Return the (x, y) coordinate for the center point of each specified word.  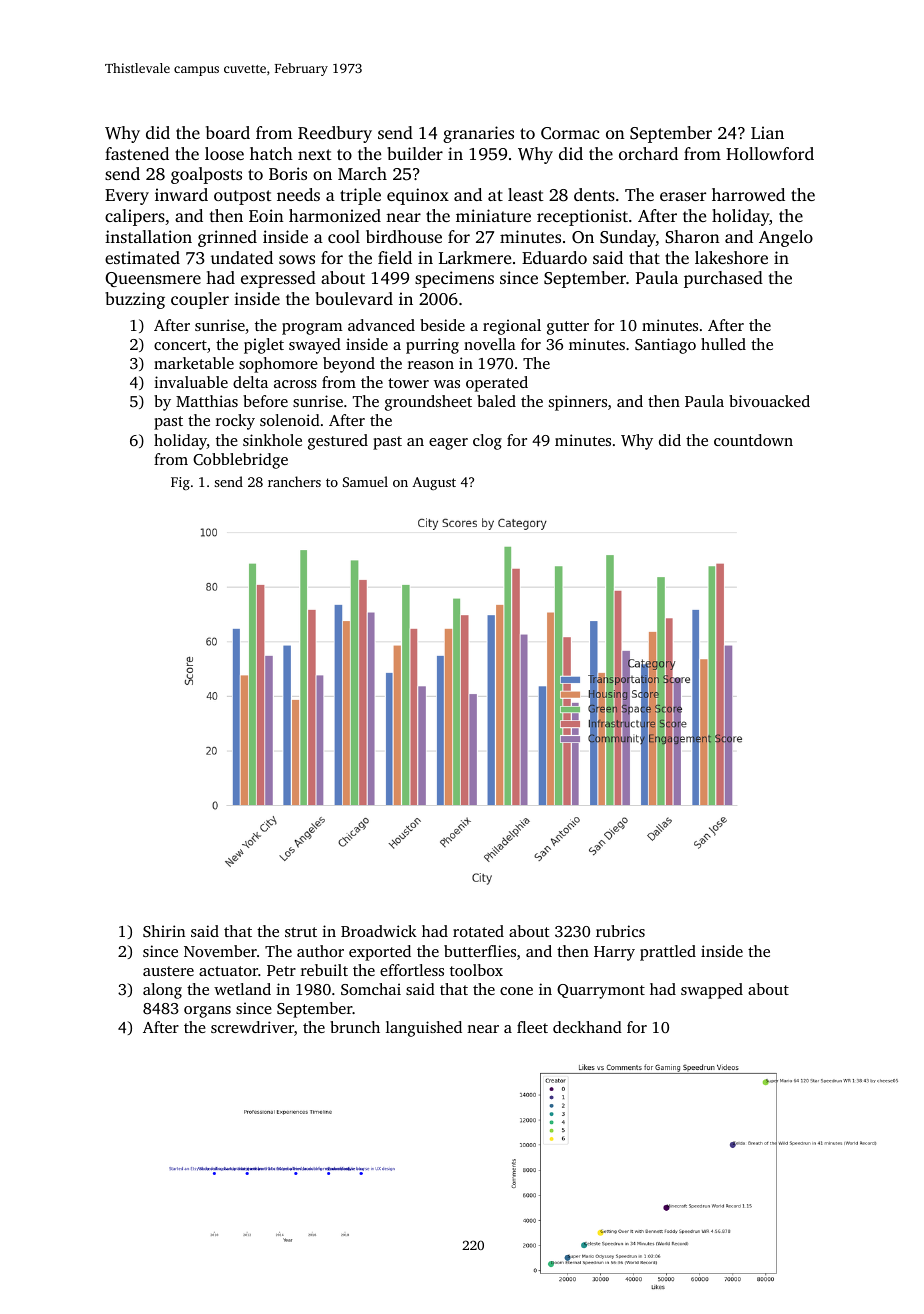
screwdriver (252, 1027)
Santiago (665, 346)
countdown (753, 440)
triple (360, 196)
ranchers (294, 481)
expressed (278, 279)
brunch (355, 1027)
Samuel (365, 481)
